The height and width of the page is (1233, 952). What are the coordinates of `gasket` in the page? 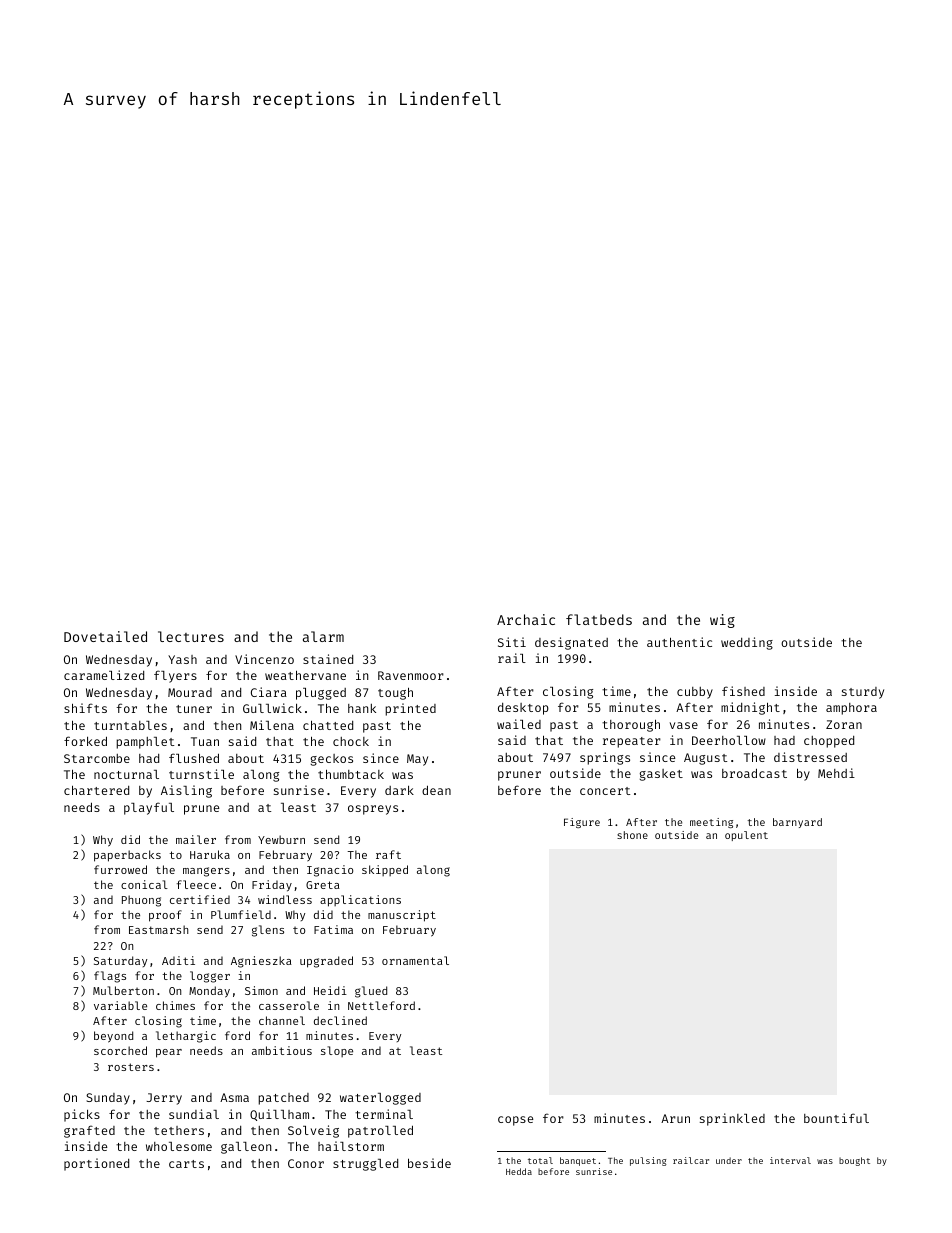 It's located at (661, 775).
